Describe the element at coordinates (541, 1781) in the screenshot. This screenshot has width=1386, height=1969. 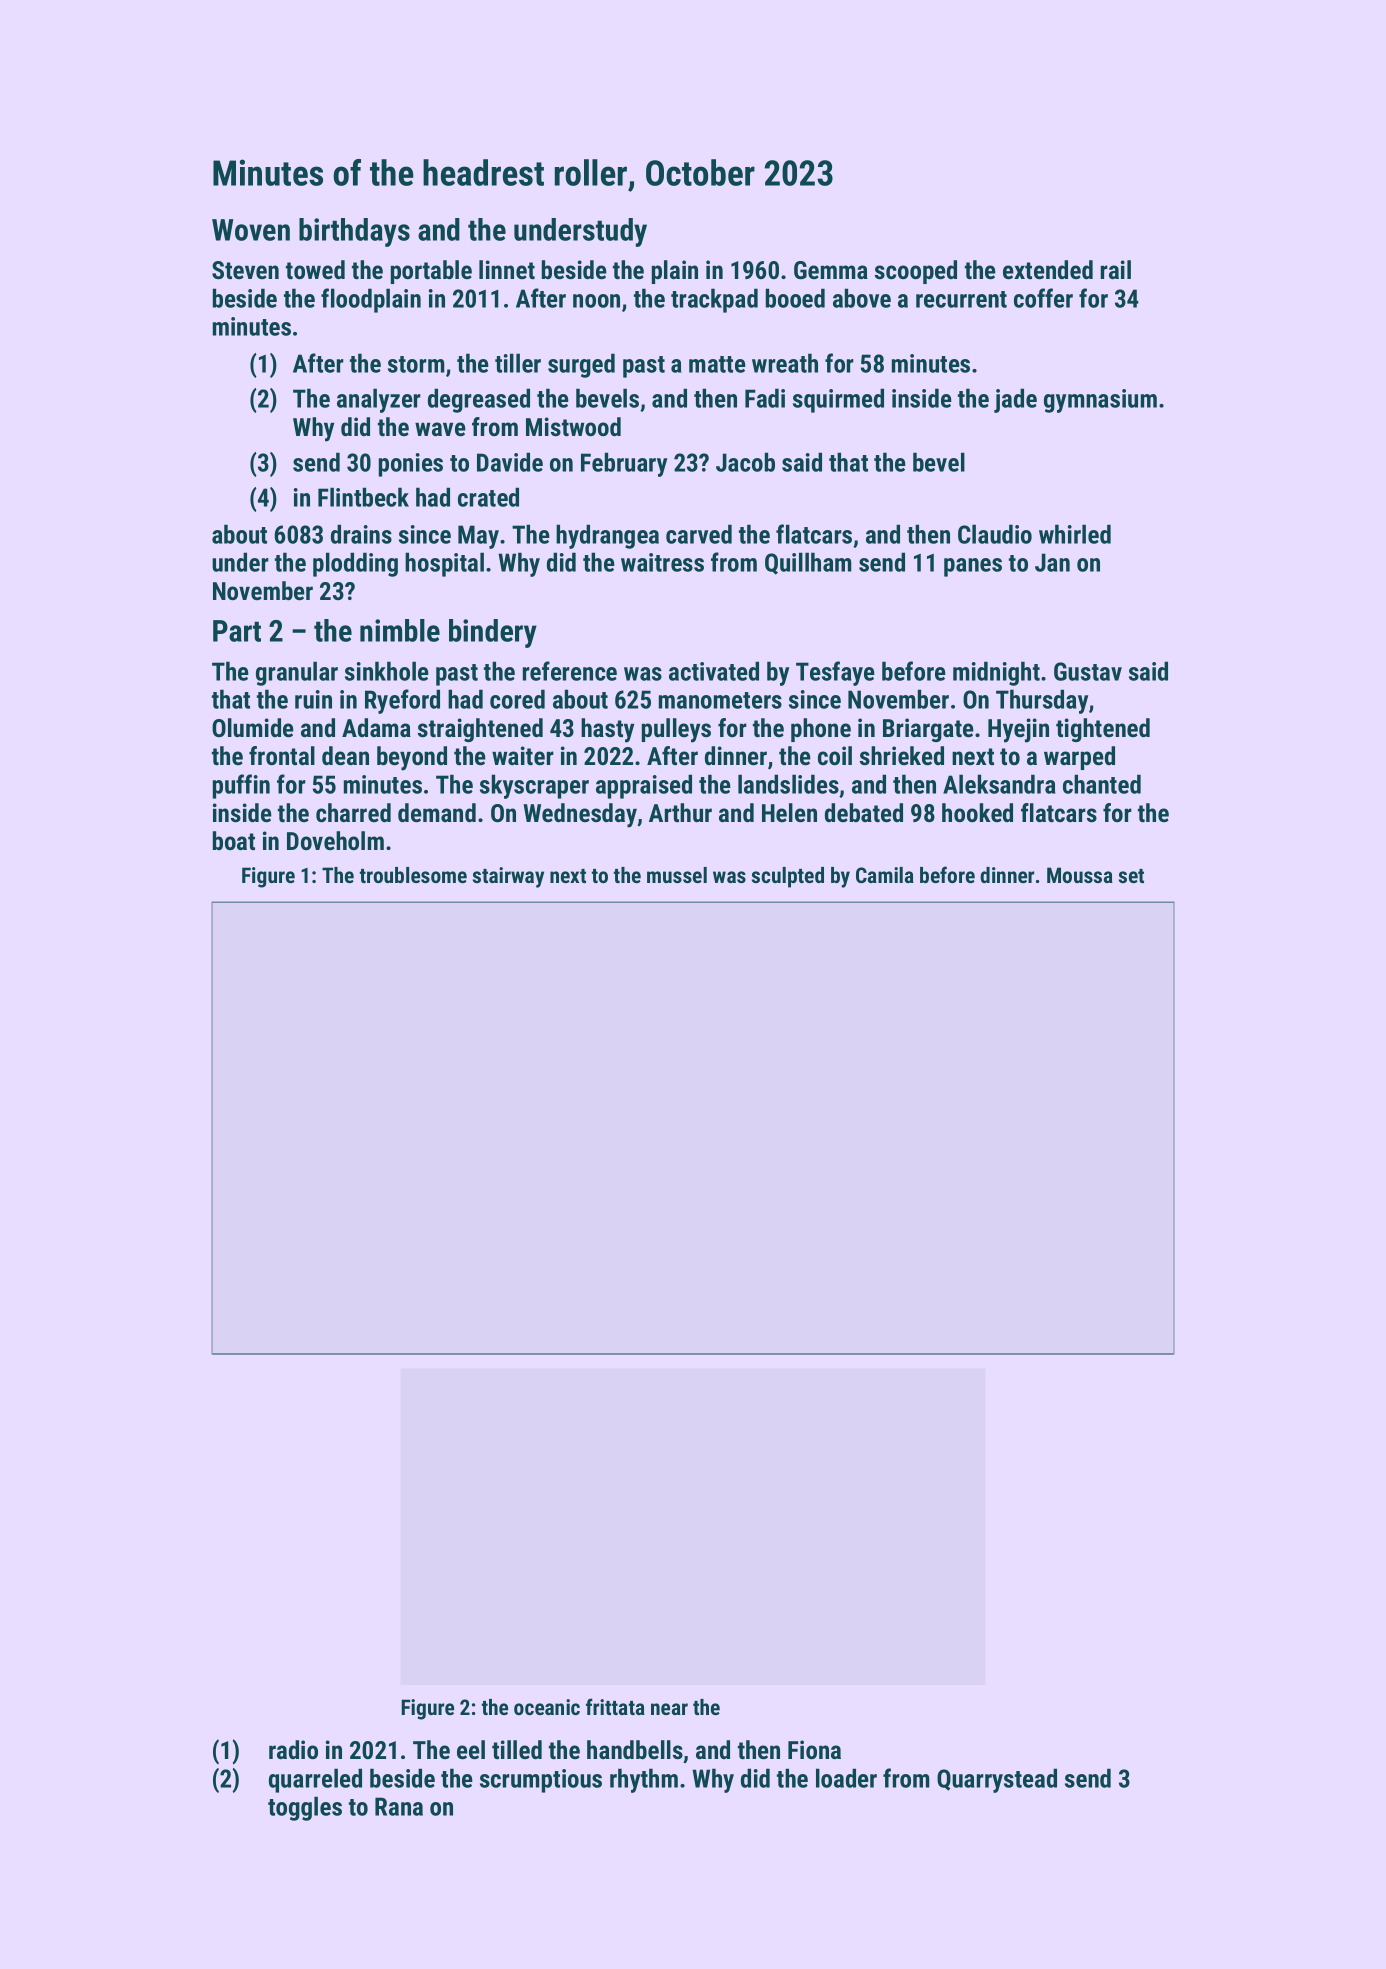
I see `scrumptious` at that location.
